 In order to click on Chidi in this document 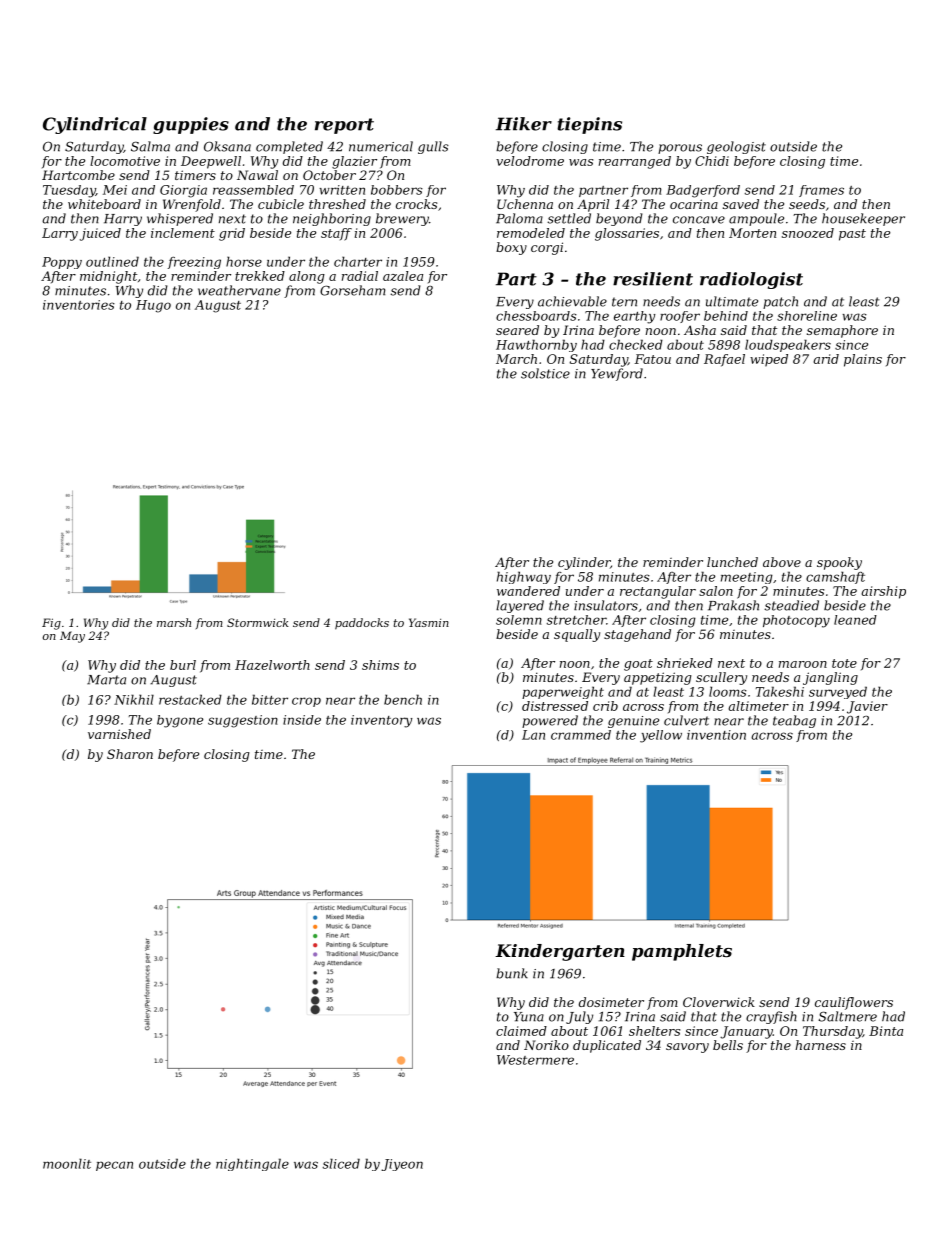, I will do `click(712, 161)`.
